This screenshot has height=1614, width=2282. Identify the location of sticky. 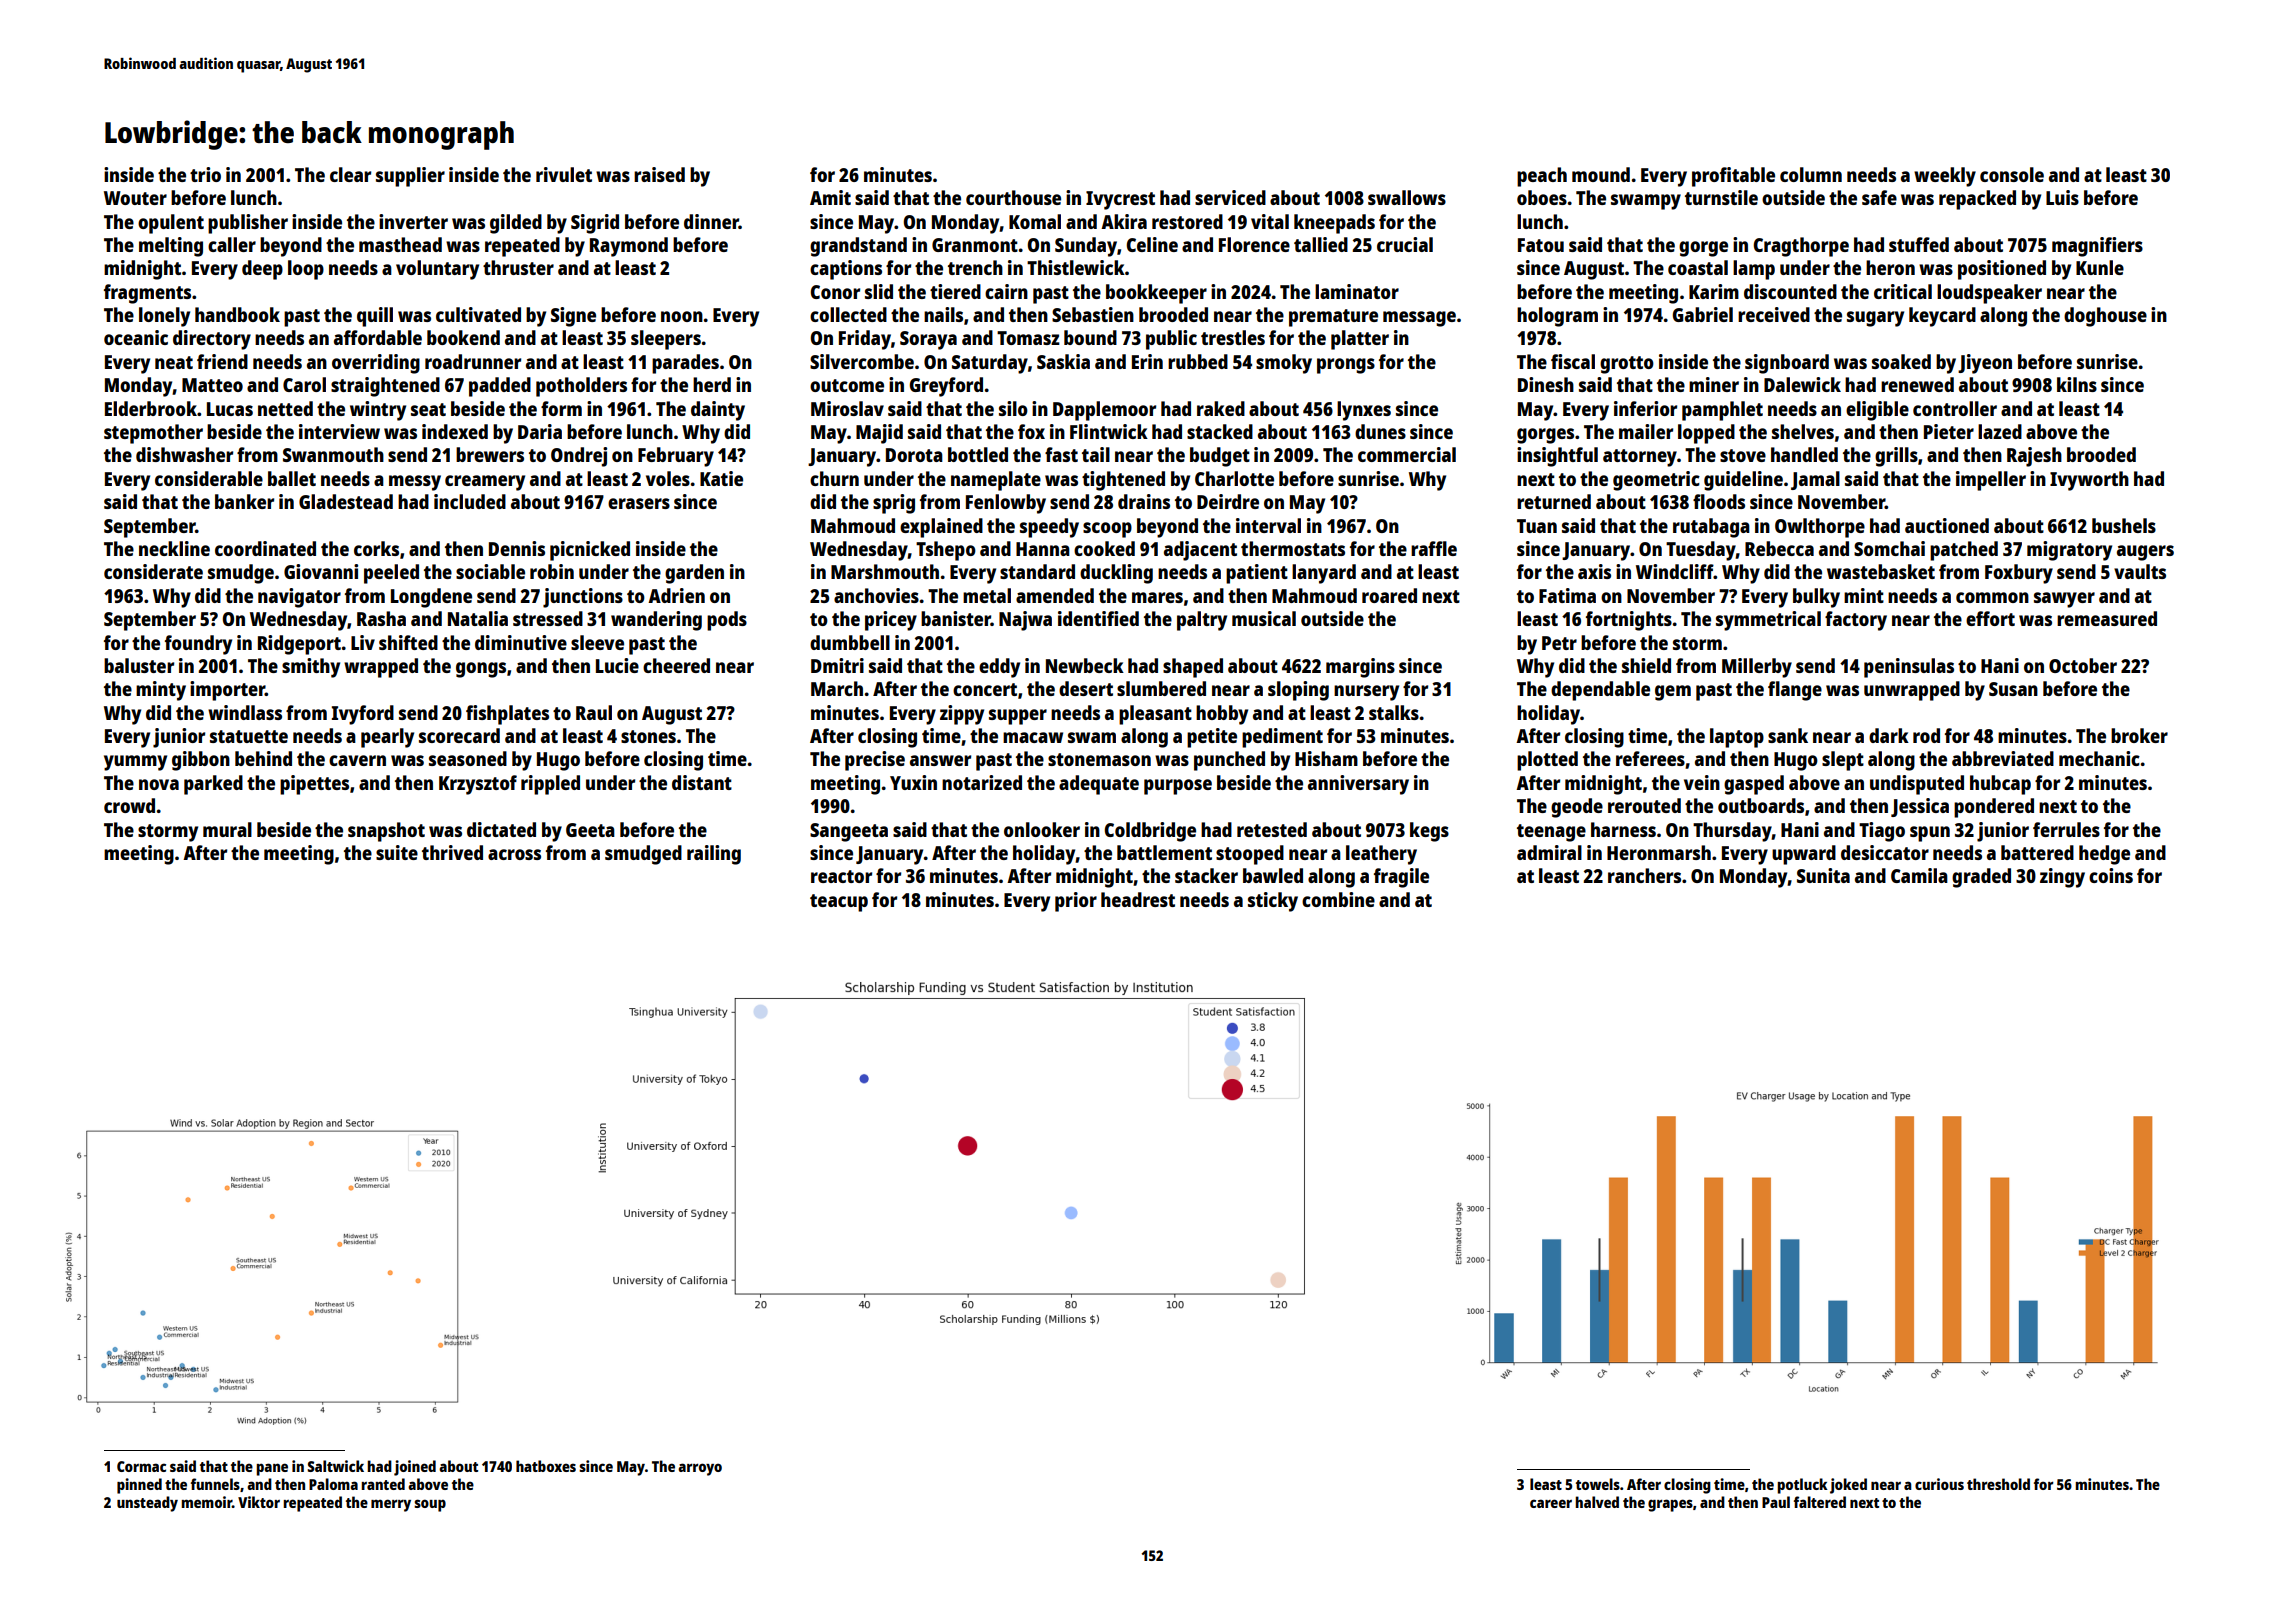
(1273, 902).
